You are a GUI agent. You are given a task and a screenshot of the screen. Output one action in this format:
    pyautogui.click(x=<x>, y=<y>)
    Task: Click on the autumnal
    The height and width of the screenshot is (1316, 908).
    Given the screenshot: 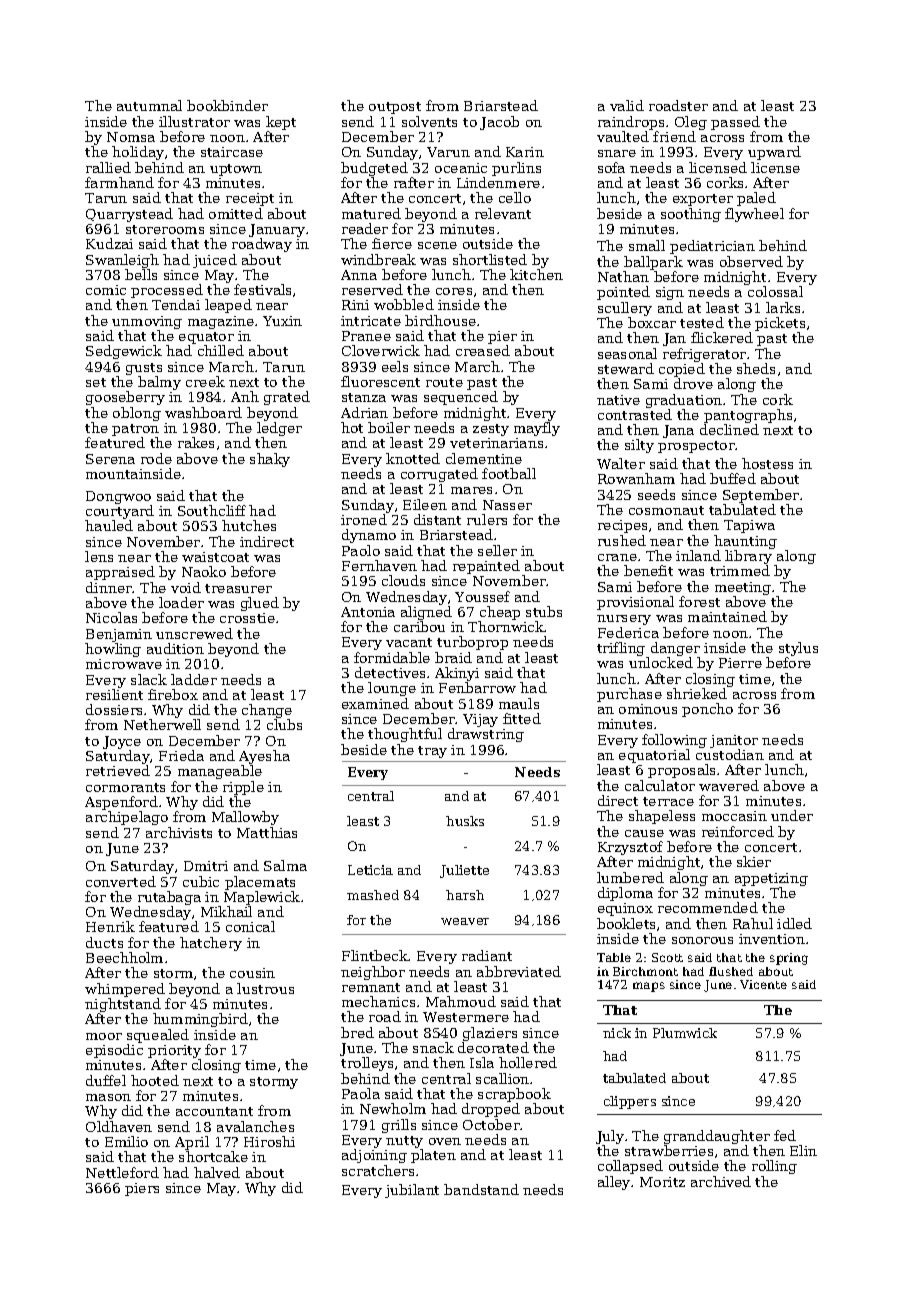 What is the action you would take?
    pyautogui.click(x=149, y=105)
